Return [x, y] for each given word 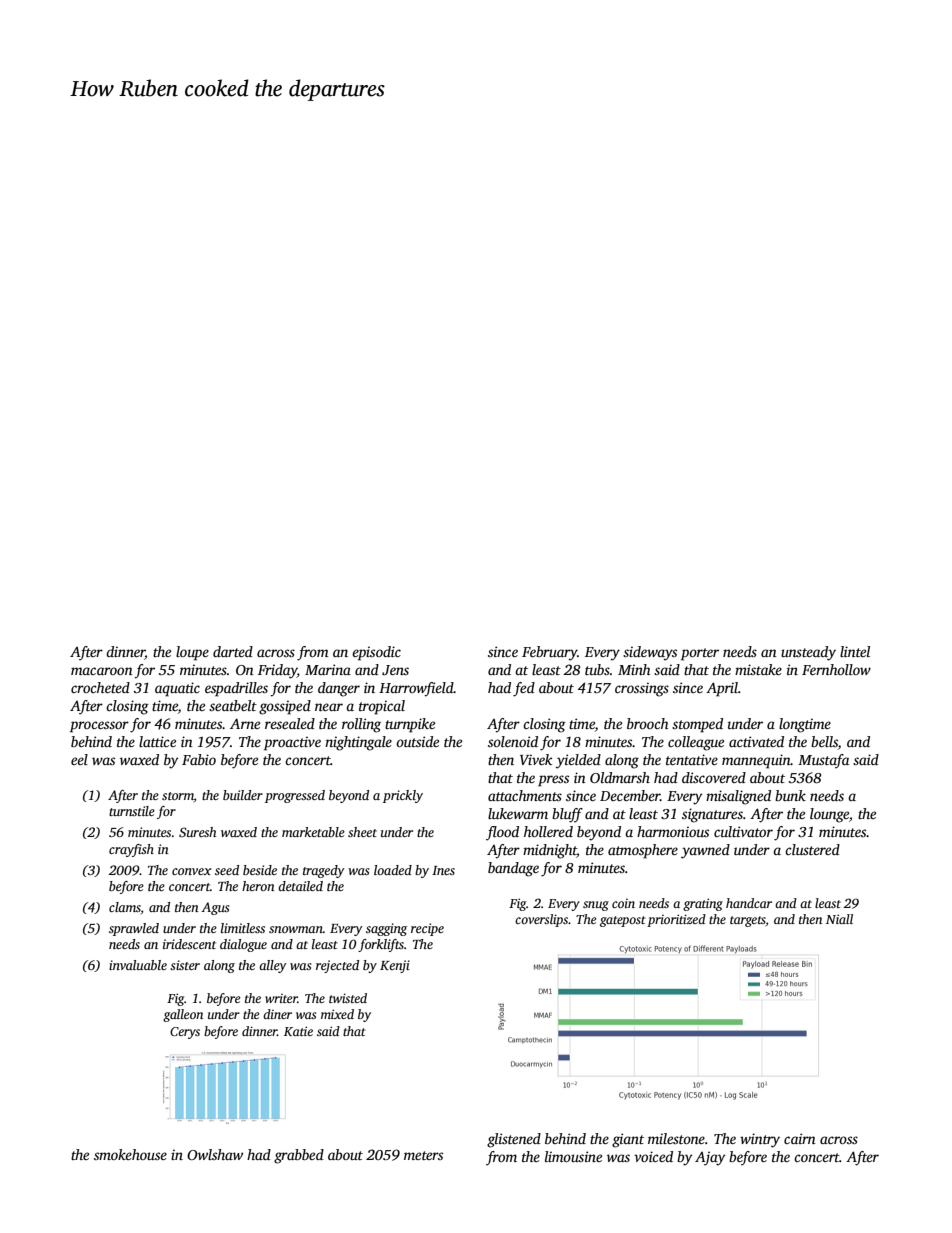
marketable [313, 832]
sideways [650, 653]
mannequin [756, 761]
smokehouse [130, 1154]
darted [233, 651]
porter [700, 654]
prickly [403, 796]
